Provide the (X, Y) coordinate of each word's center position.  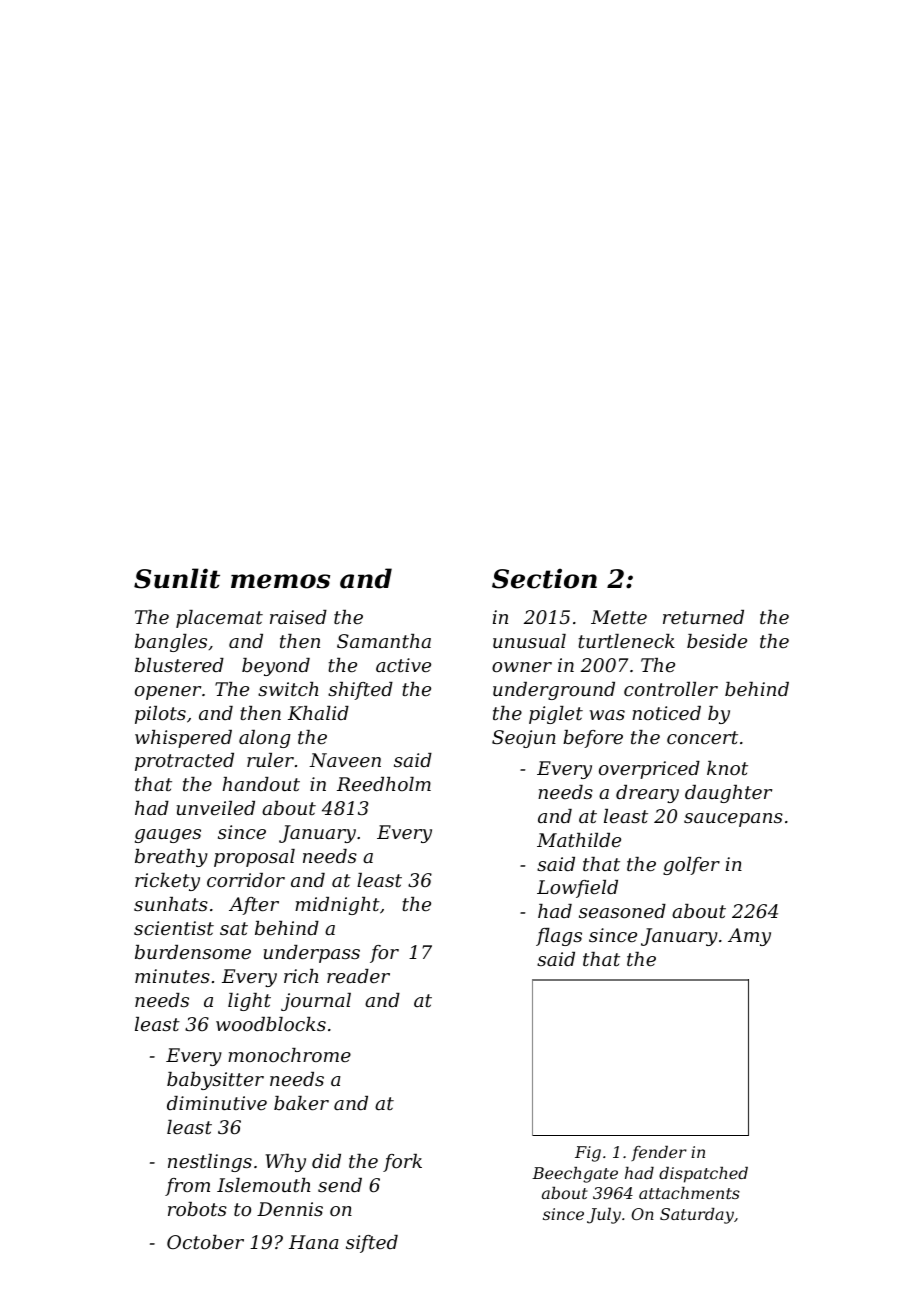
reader (358, 976)
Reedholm (384, 784)
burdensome (193, 952)
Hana (314, 1242)
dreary (647, 794)
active (403, 665)
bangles (171, 643)
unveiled (216, 808)
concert (702, 737)
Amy (749, 937)
